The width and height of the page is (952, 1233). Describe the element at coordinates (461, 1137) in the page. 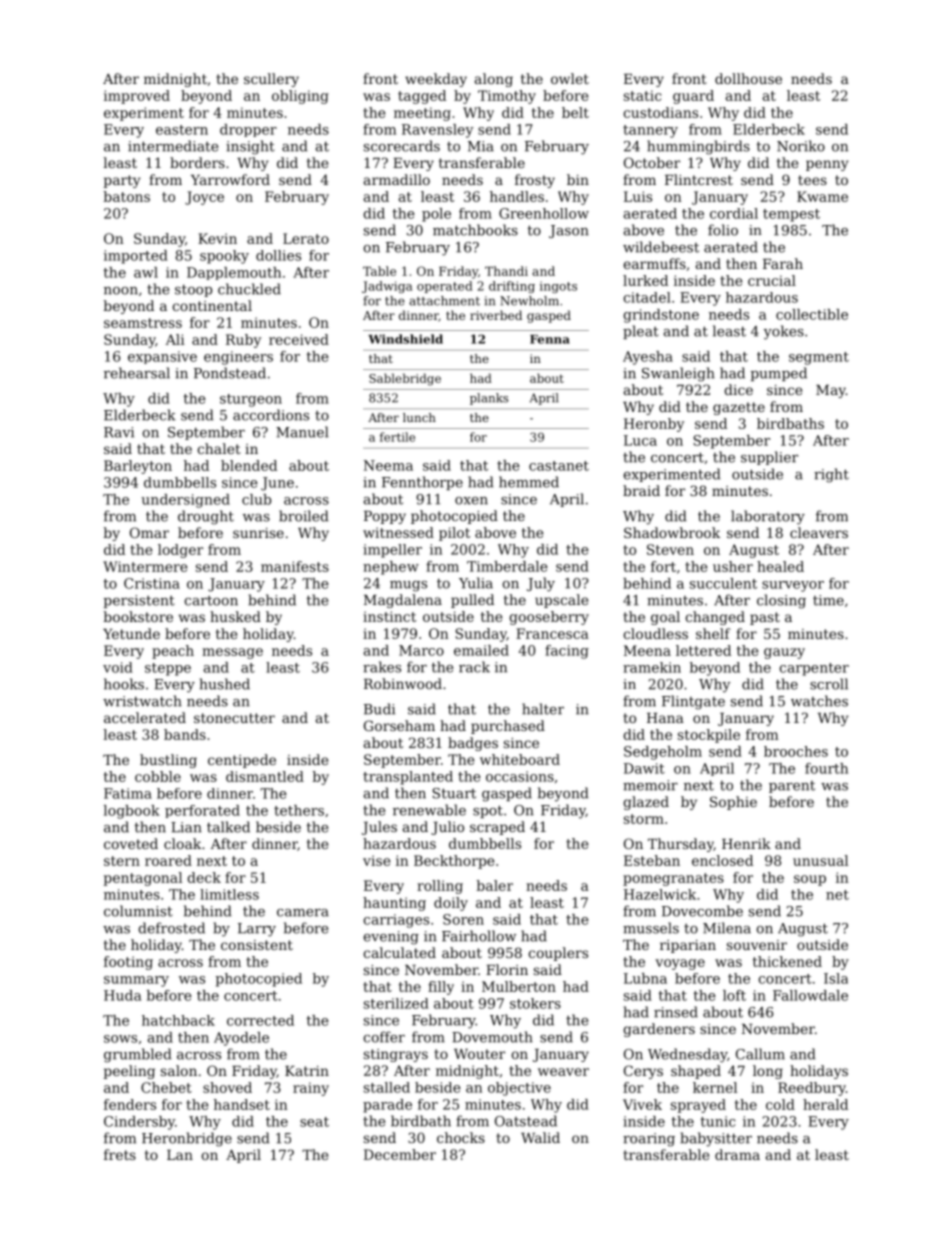

I see `chocks` at that location.
